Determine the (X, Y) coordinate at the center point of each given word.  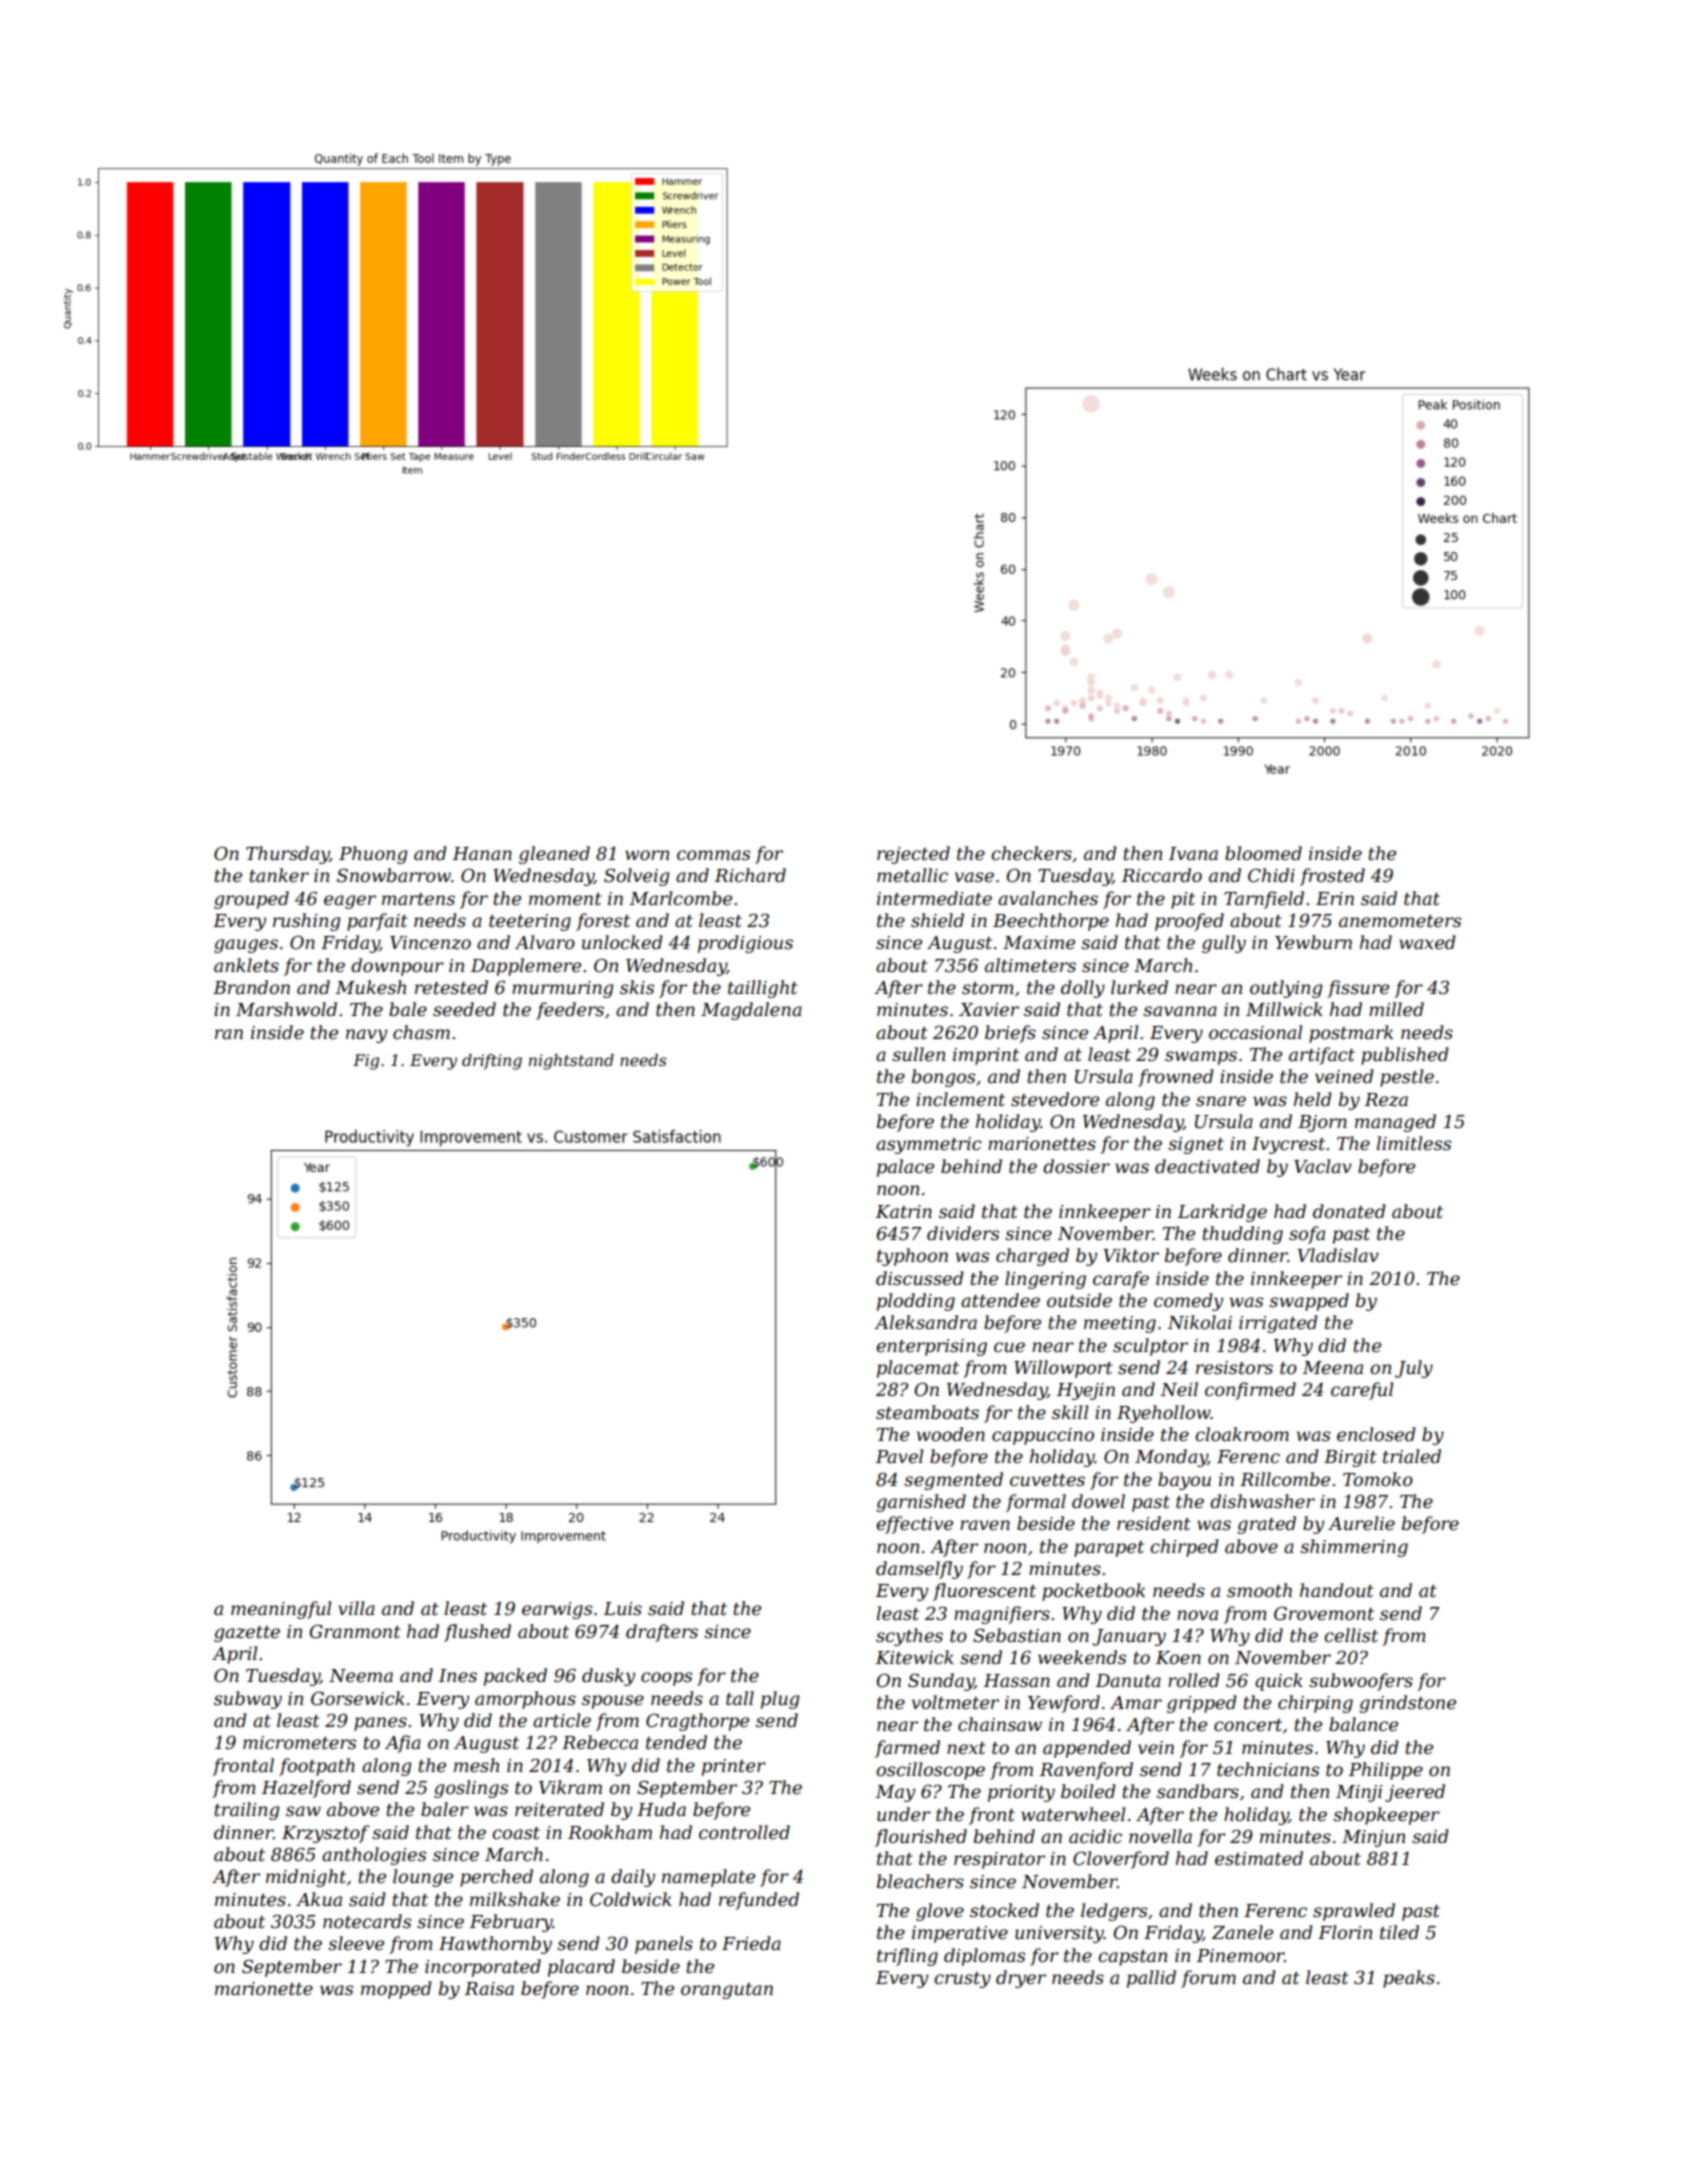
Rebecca (600, 1742)
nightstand (571, 1062)
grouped (251, 900)
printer (734, 1767)
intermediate (934, 898)
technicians (1268, 1769)
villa (356, 1608)
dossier (1076, 1166)
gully (1224, 944)
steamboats (927, 1412)
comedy (1188, 1302)
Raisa (489, 1988)
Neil (1179, 1389)
